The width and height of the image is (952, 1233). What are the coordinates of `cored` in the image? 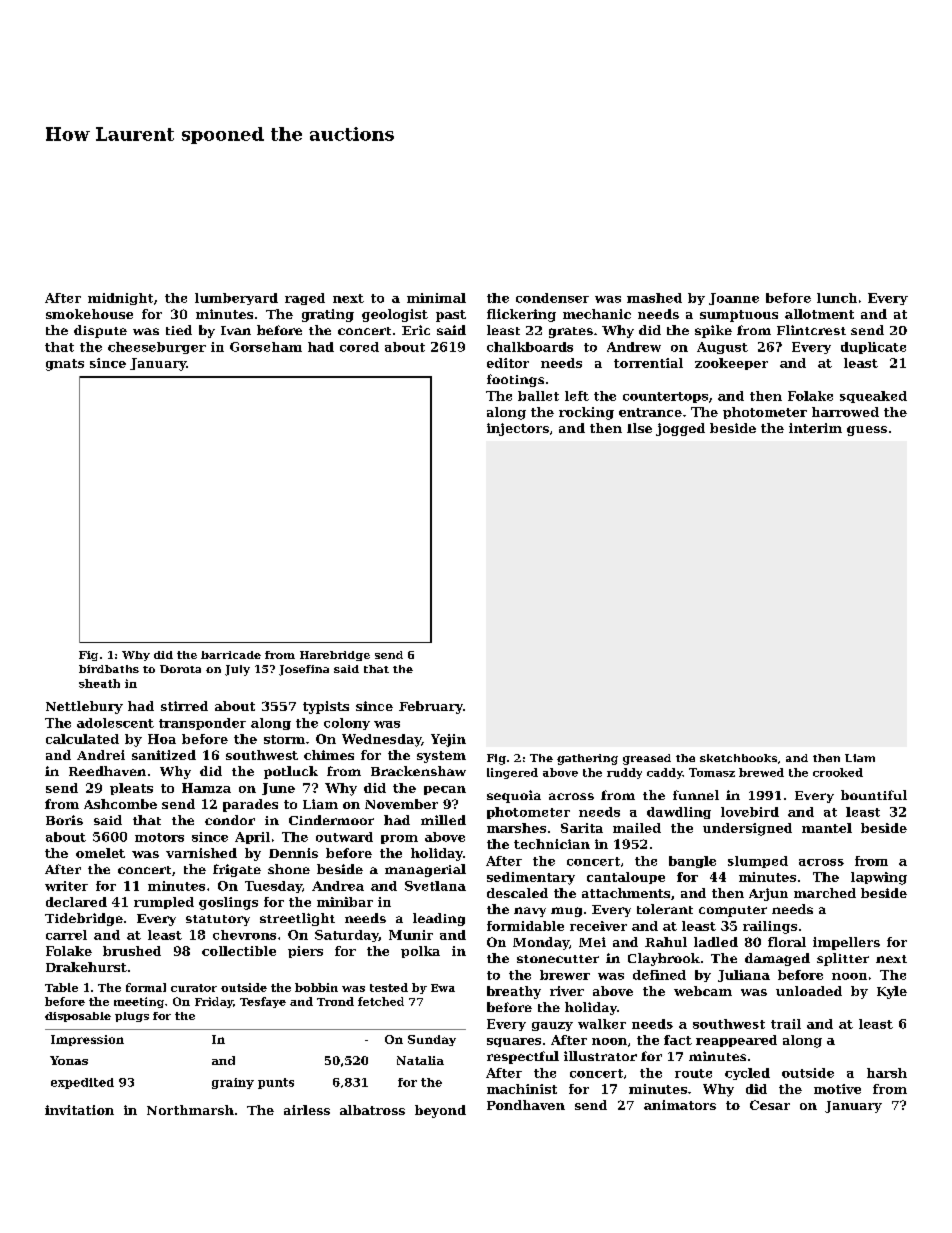 It's located at (359, 347).
